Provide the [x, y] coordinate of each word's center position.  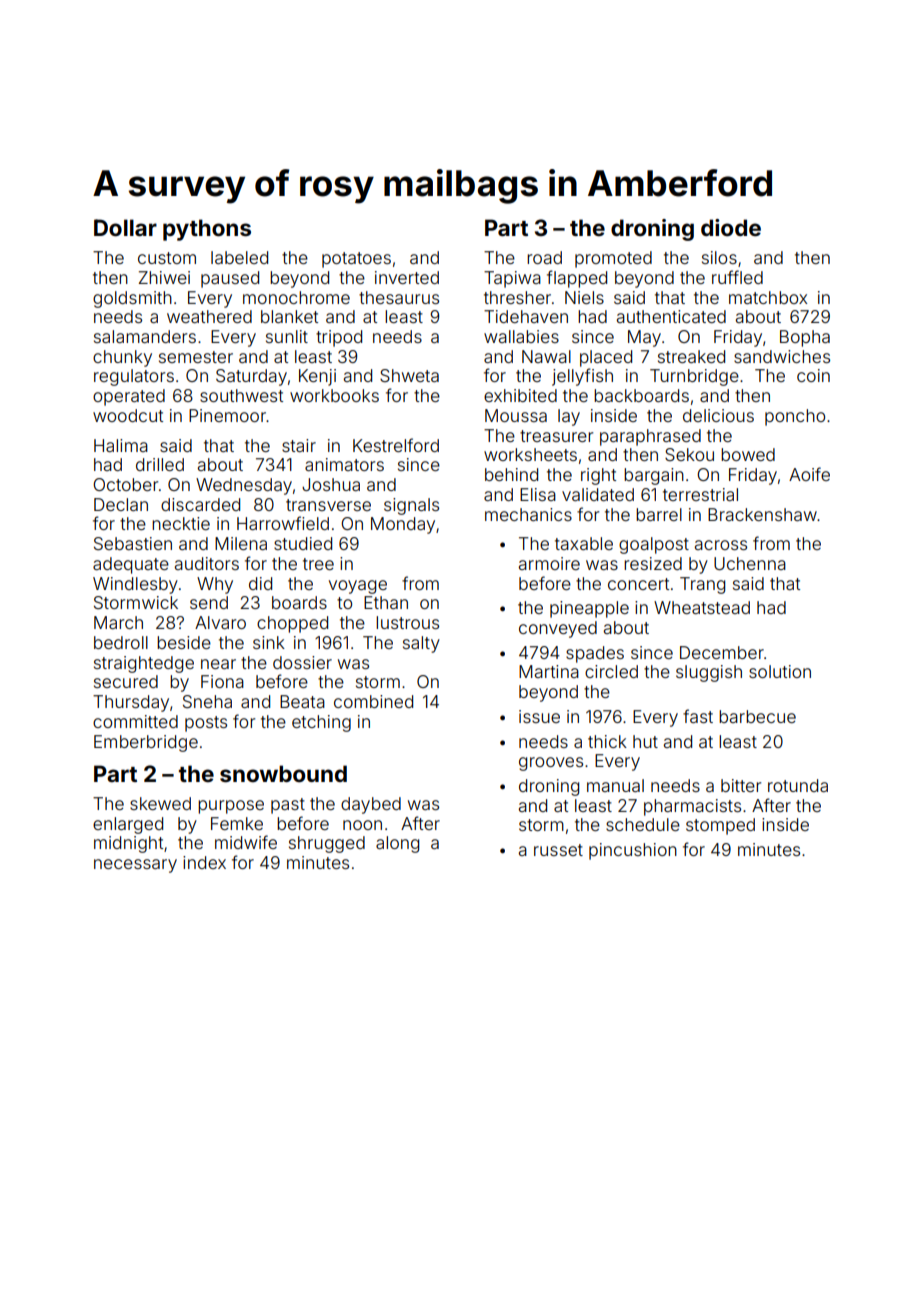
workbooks [334, 395]
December [722, 652]
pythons [207, 230]
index [204, 862]
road [544, 257]
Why [215, 585]
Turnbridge [694, 377]
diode [731, 227]
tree [318, 564]
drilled [160, 464]
